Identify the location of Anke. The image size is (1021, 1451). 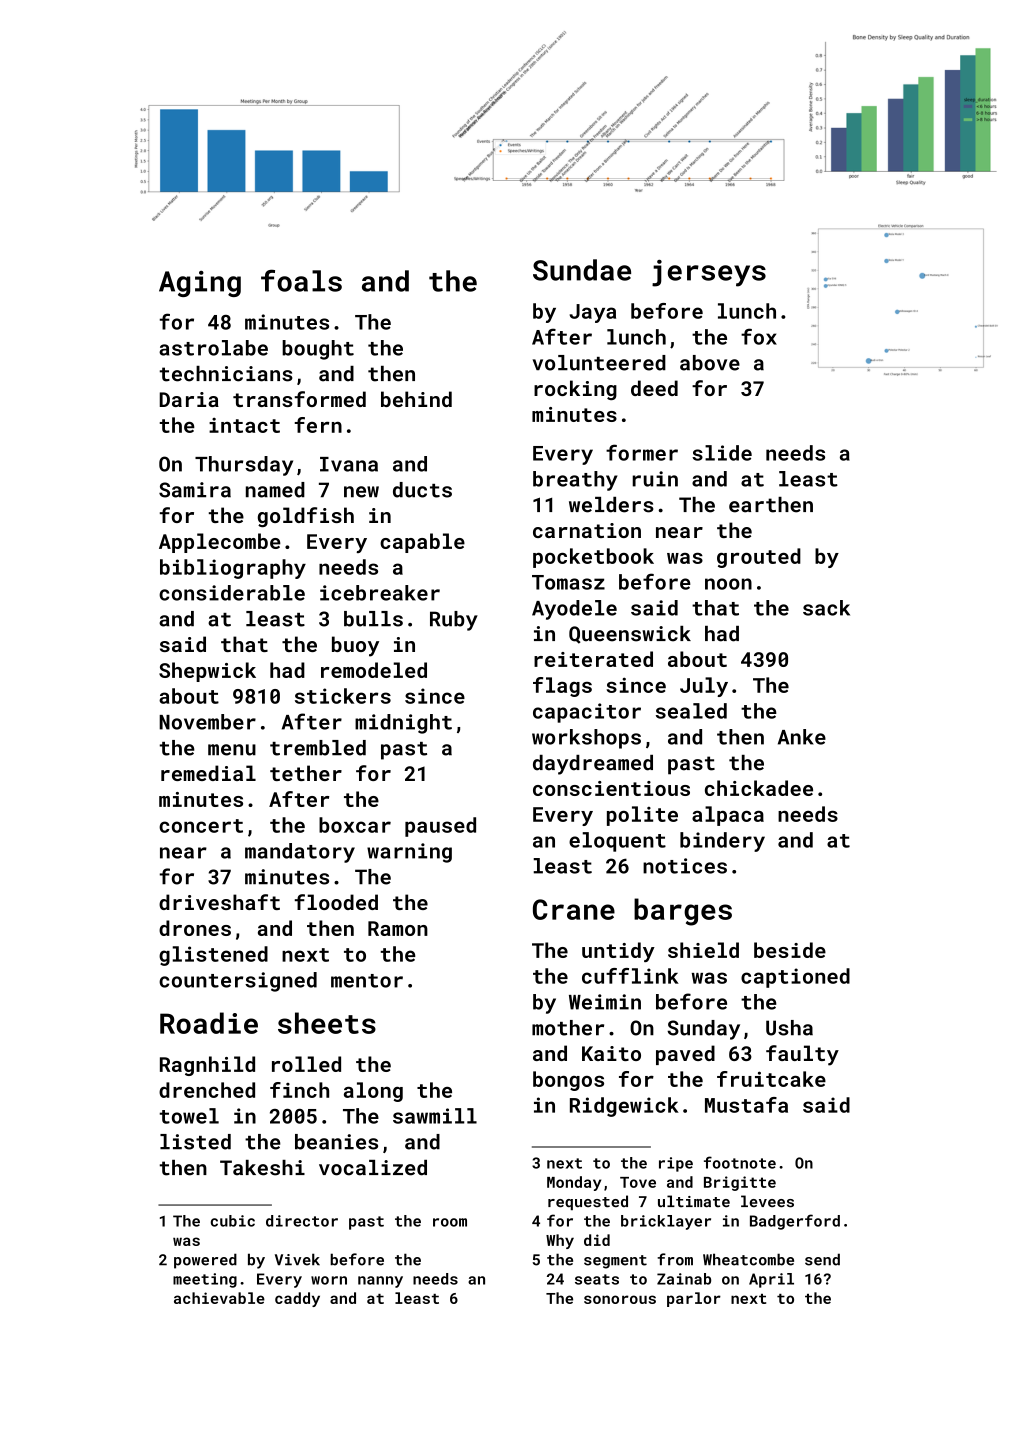
(802, 737).
